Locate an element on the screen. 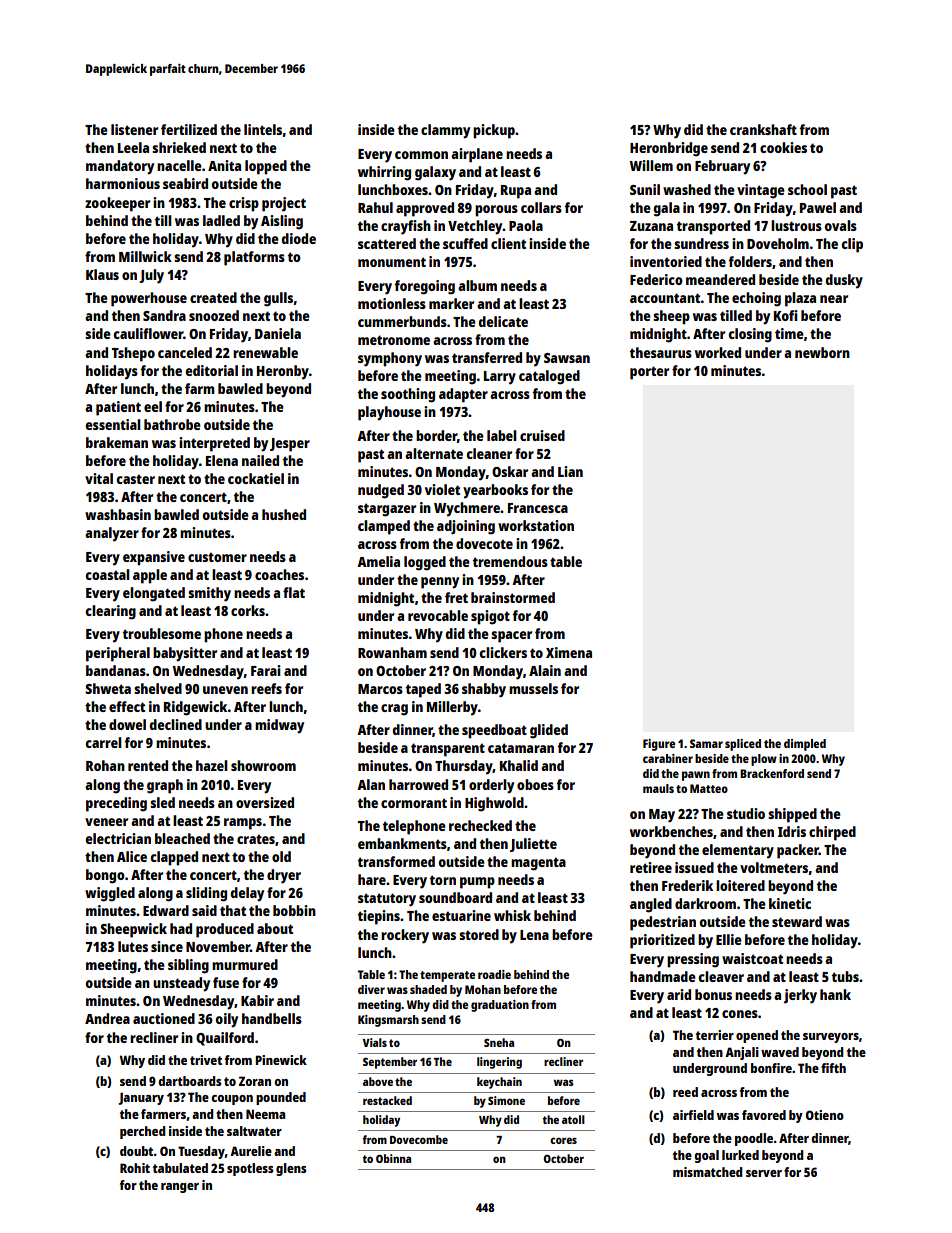 The image size is (952, 1233). terrier is located at coordinates (715, 1035).
